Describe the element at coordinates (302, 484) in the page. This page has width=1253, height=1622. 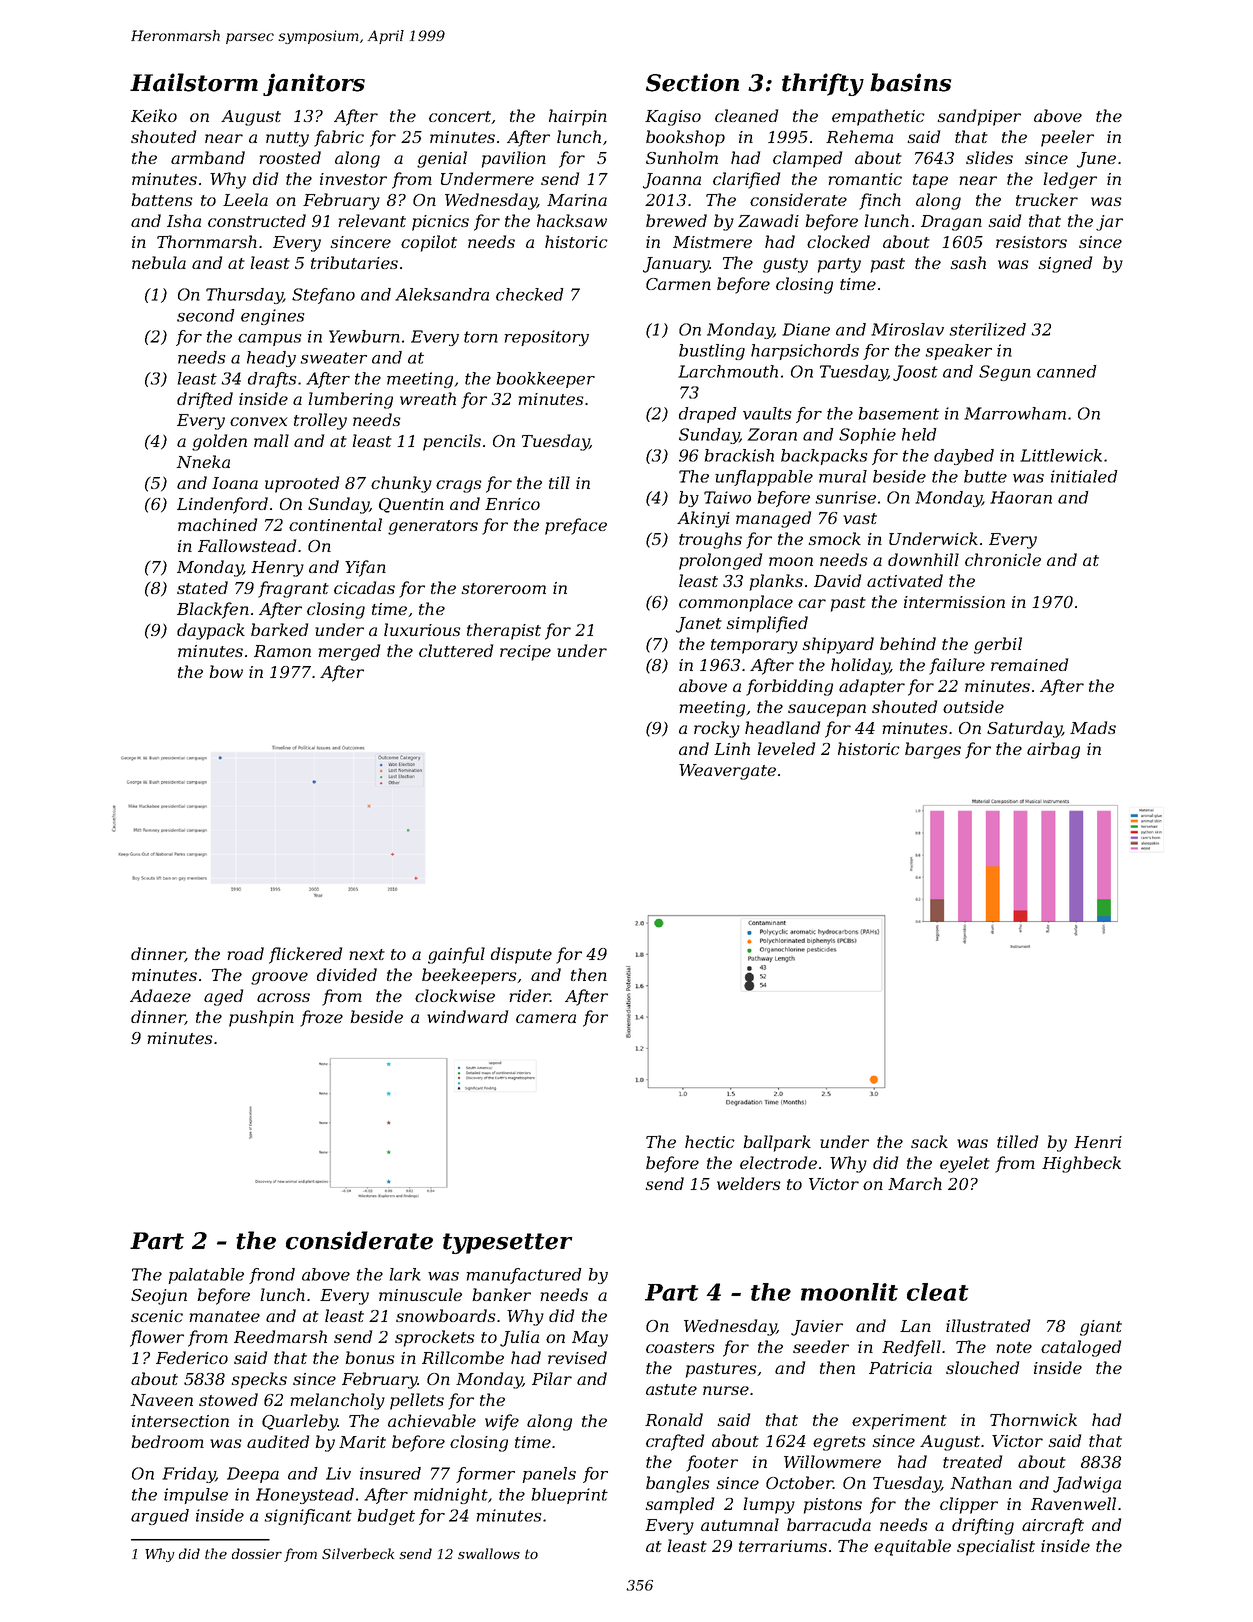
I see `uprooted` at that location.
